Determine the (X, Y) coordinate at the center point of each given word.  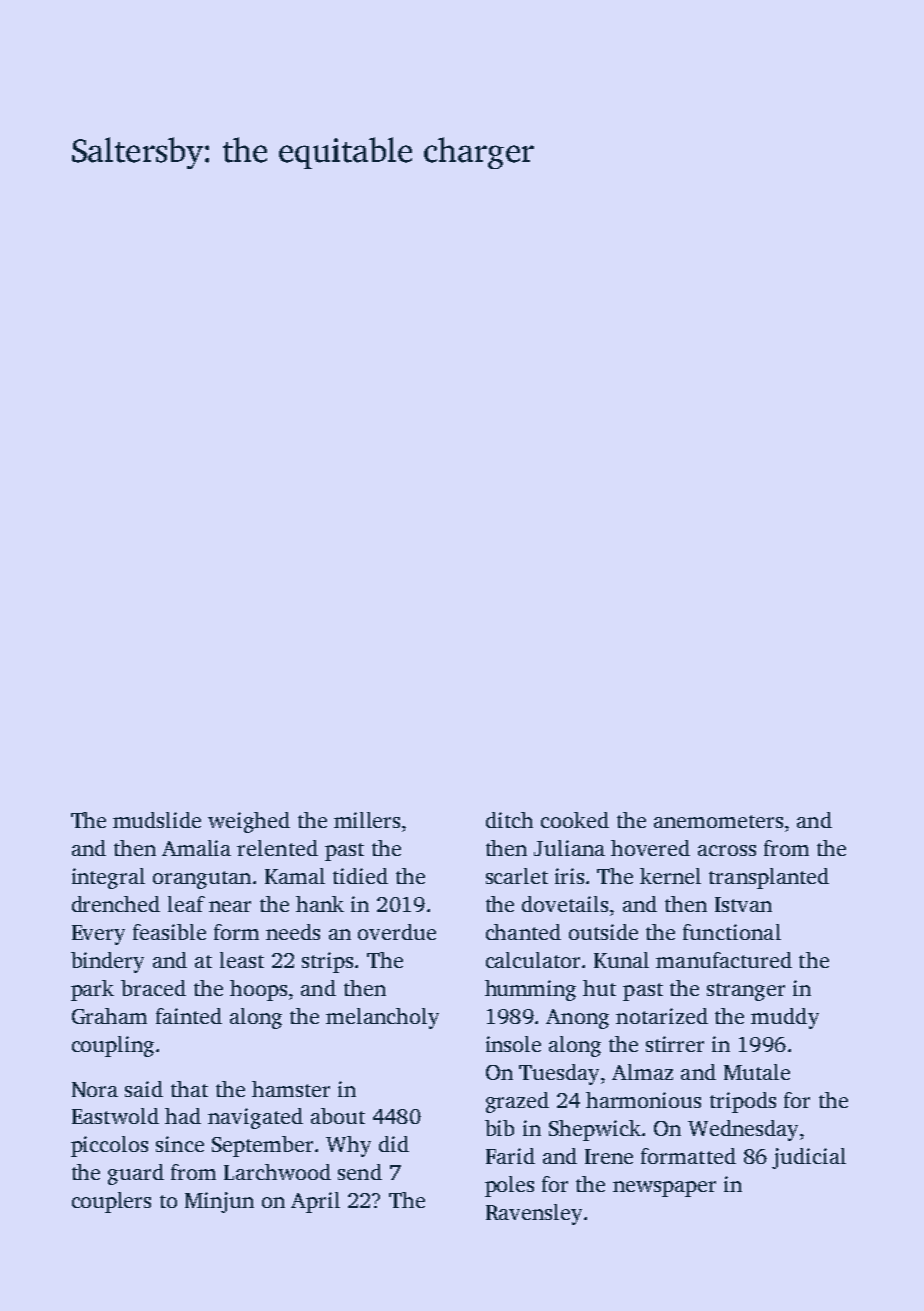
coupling (113, 1046)
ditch (509, 820)
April (315, 1202)
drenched (116, 904)
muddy (785, 1018)
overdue (397, 932)
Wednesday (743, 1130)
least (242, 960)
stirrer (675, 1044)
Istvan (743, 904)
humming (530, 990)
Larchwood (277, 1172)
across (727, 850)
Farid (510, 1156)
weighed (249, 822)
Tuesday (559, 1074)
